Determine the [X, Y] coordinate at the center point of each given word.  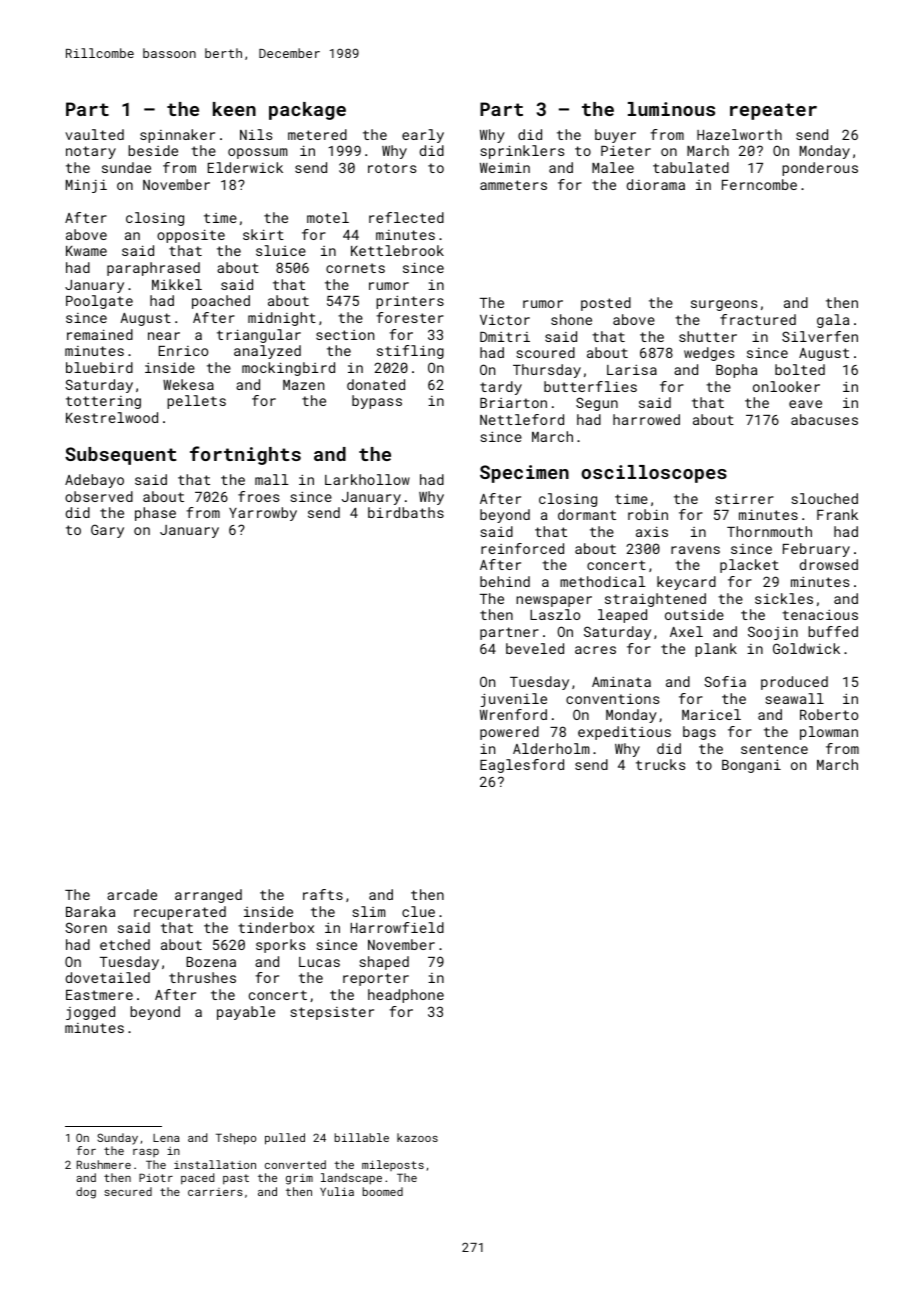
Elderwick [245, 167]
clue [418, 911]
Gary [107, 531]
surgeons [724, 305]
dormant [587, 514]
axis [652, 531]
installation [215, 1164]
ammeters [513, 185]
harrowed [646, 419]
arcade [132, 894]
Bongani [751, 766]
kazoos [417, 1137]
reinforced [522, 548]
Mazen [303, 385]
